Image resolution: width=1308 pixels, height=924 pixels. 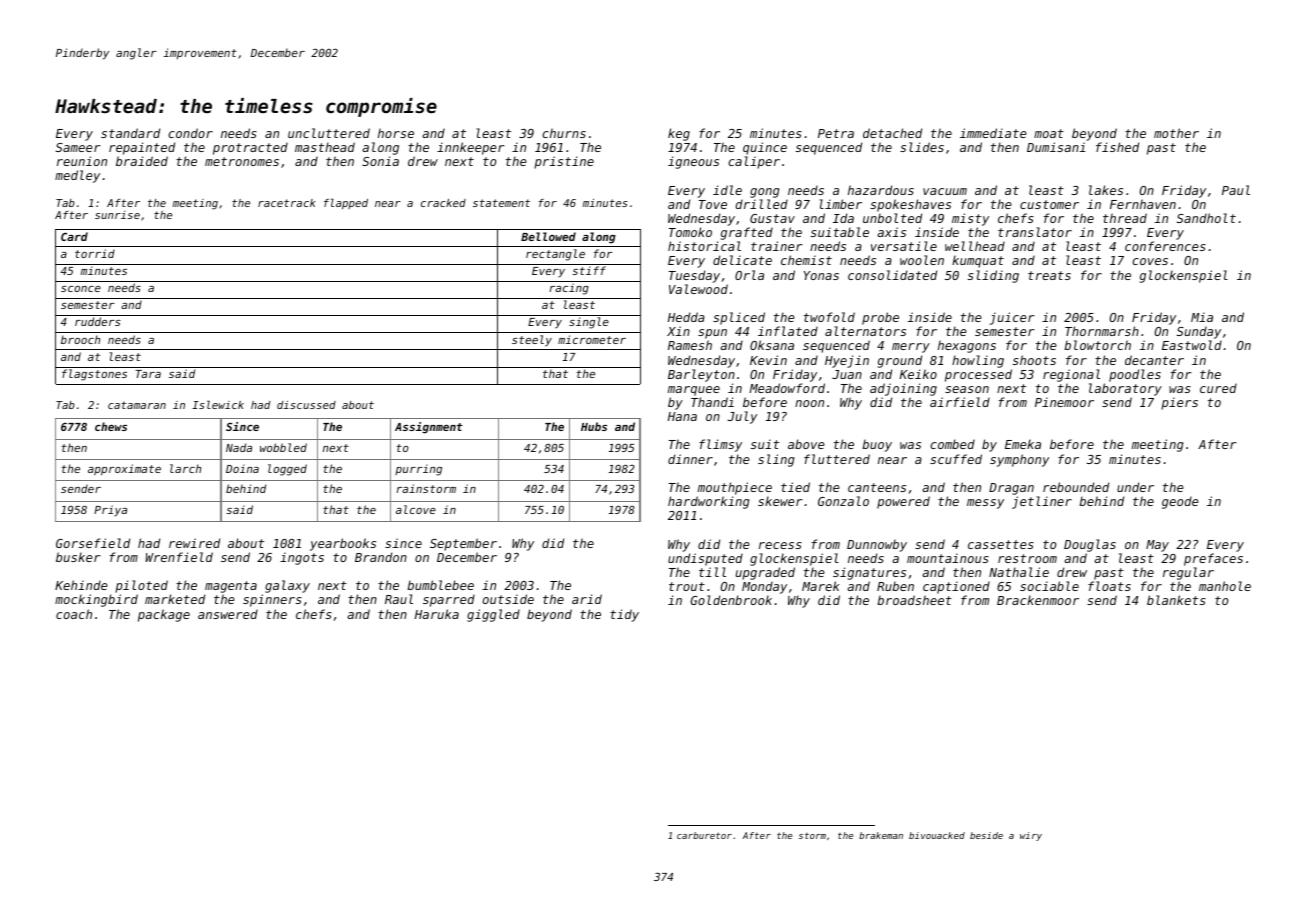 What do you see at coordinates (1199, 333) in the image?
I see `Sunday` at bounding box center [1199, 333].
